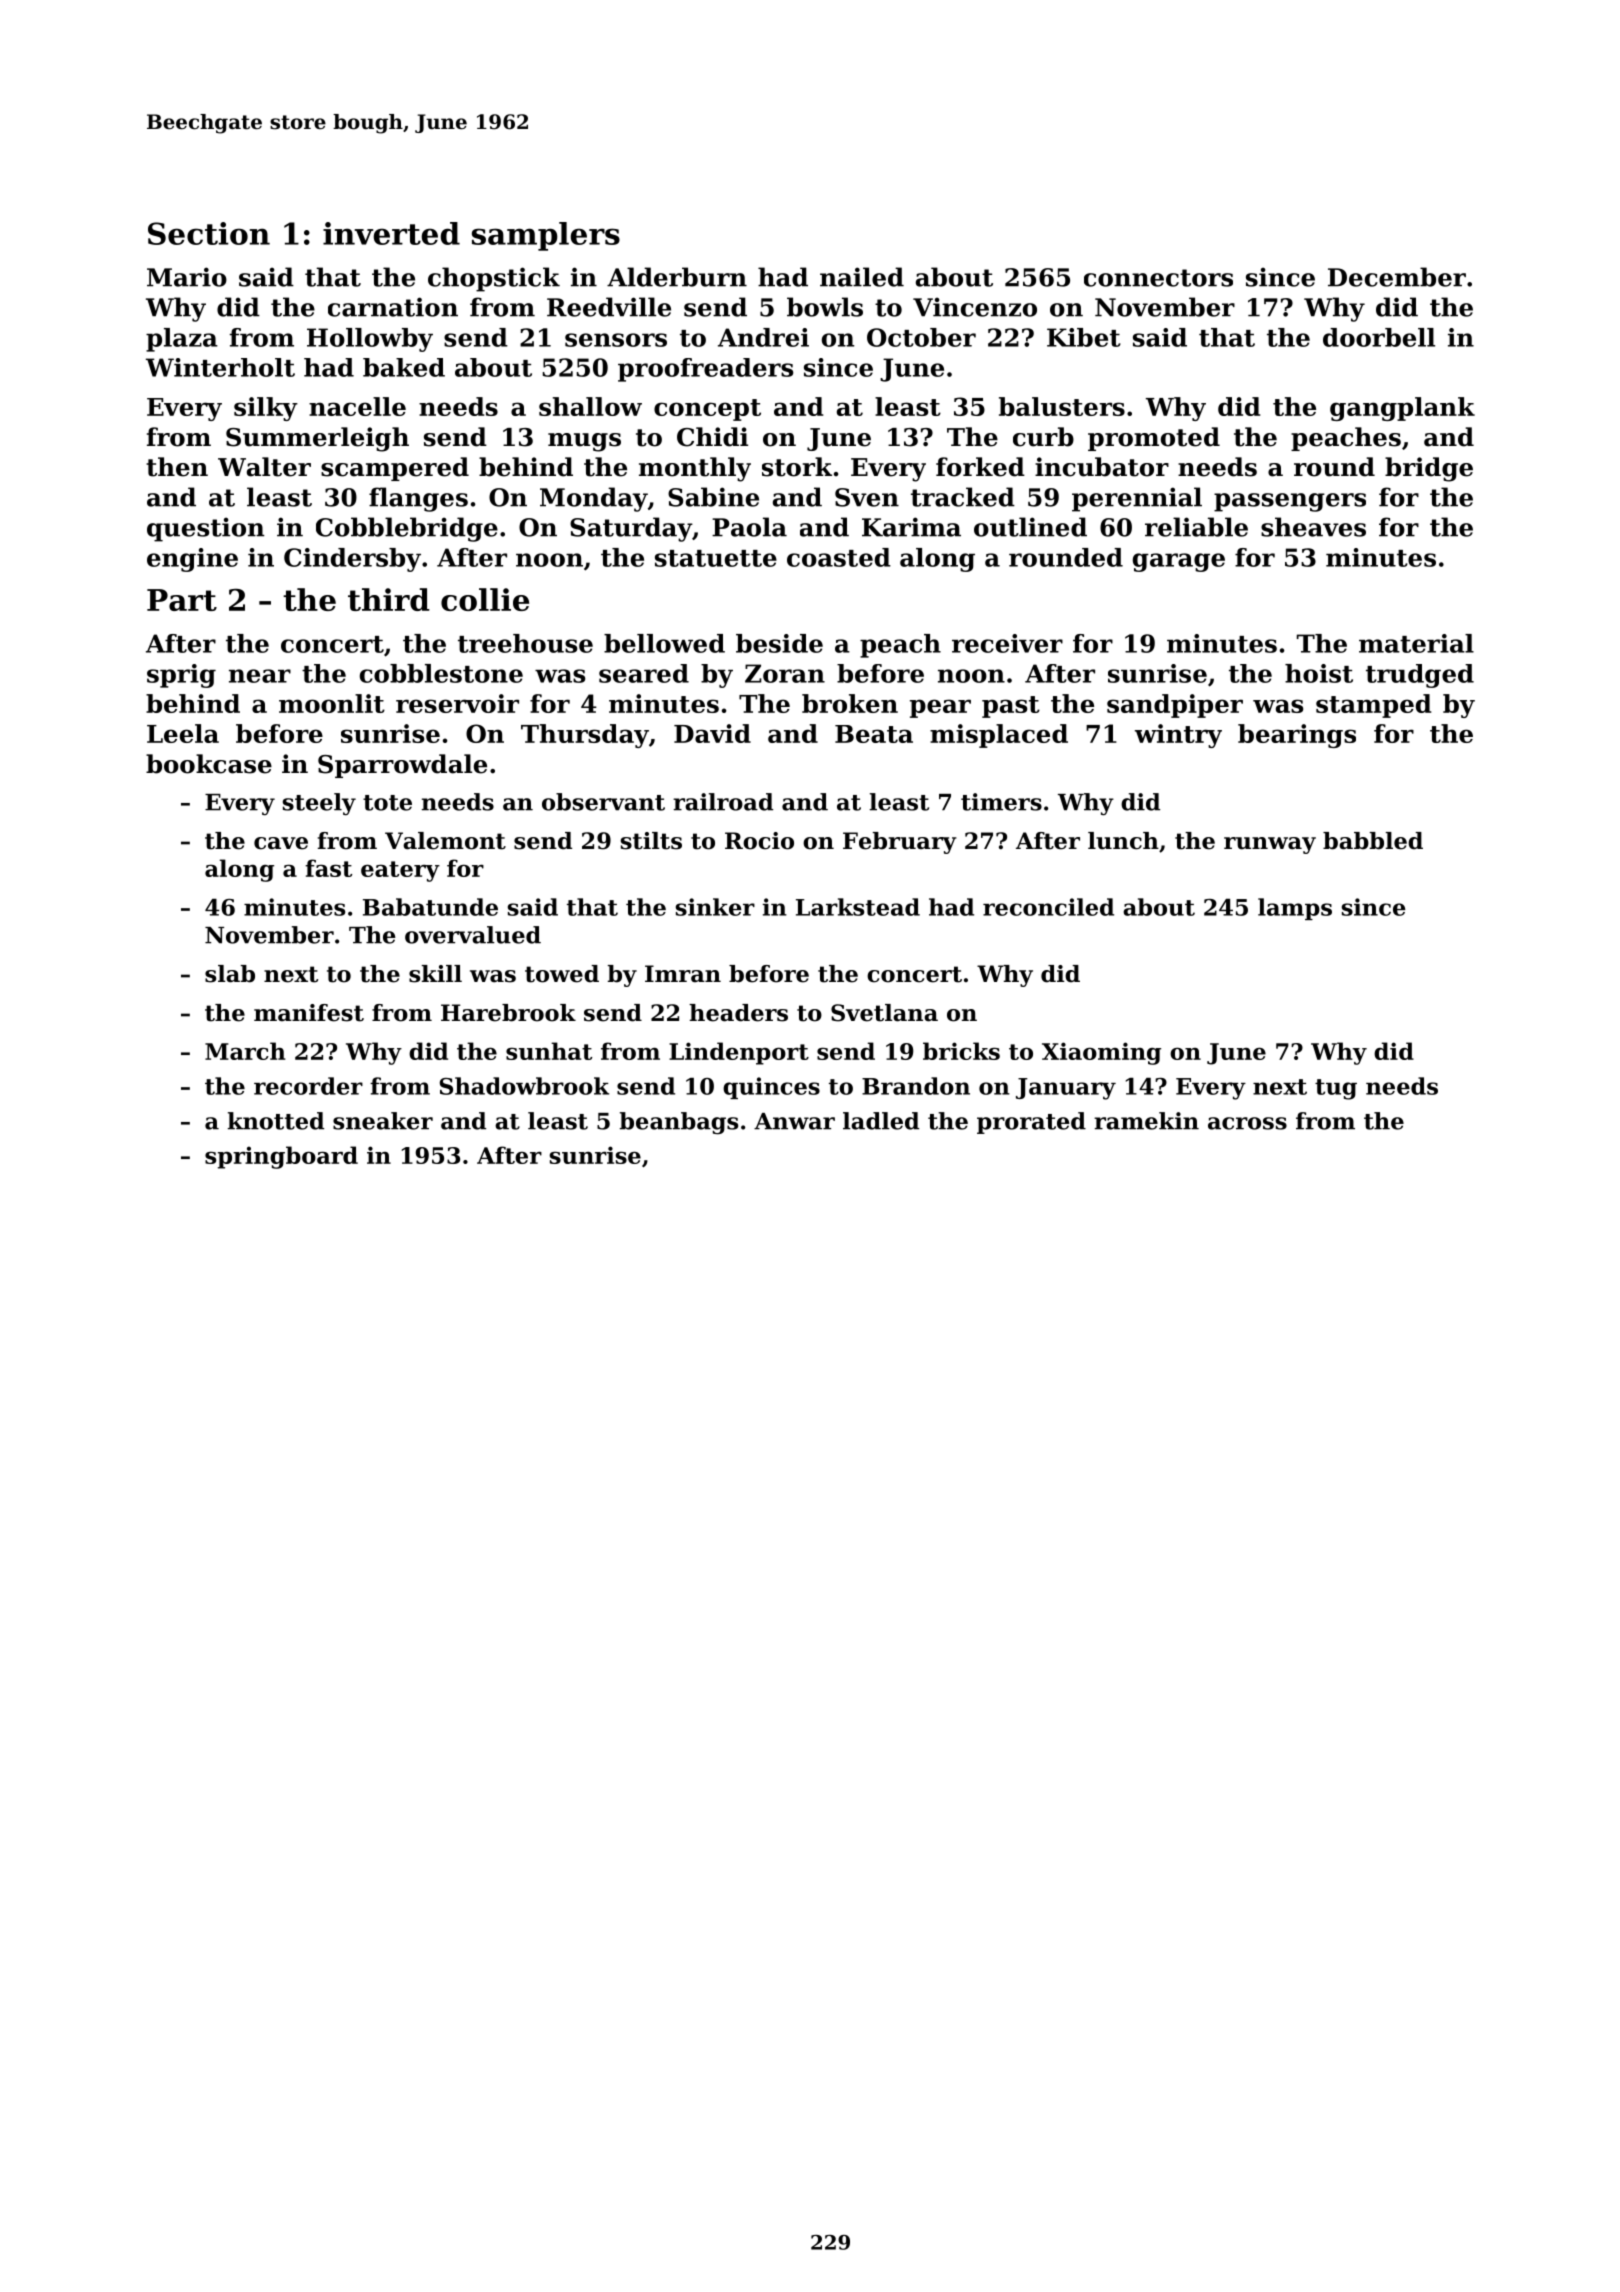  I want to click on gangplank, so click(1402, 409).
